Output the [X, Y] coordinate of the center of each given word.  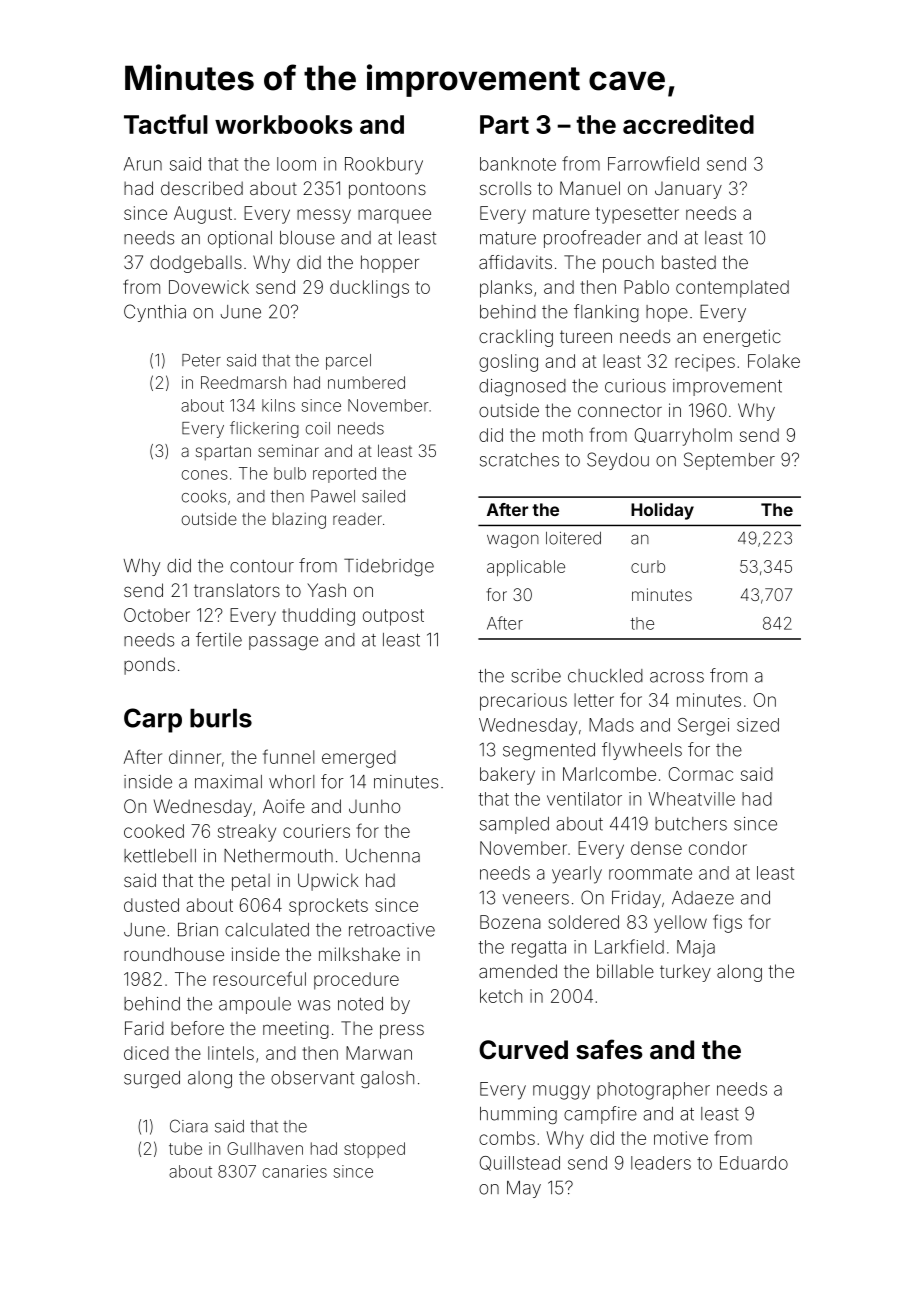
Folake [774, 361]
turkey [685, 973]
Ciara [189, 1126]
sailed [383, 496]
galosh [387, 1079]
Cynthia [155, 313]
